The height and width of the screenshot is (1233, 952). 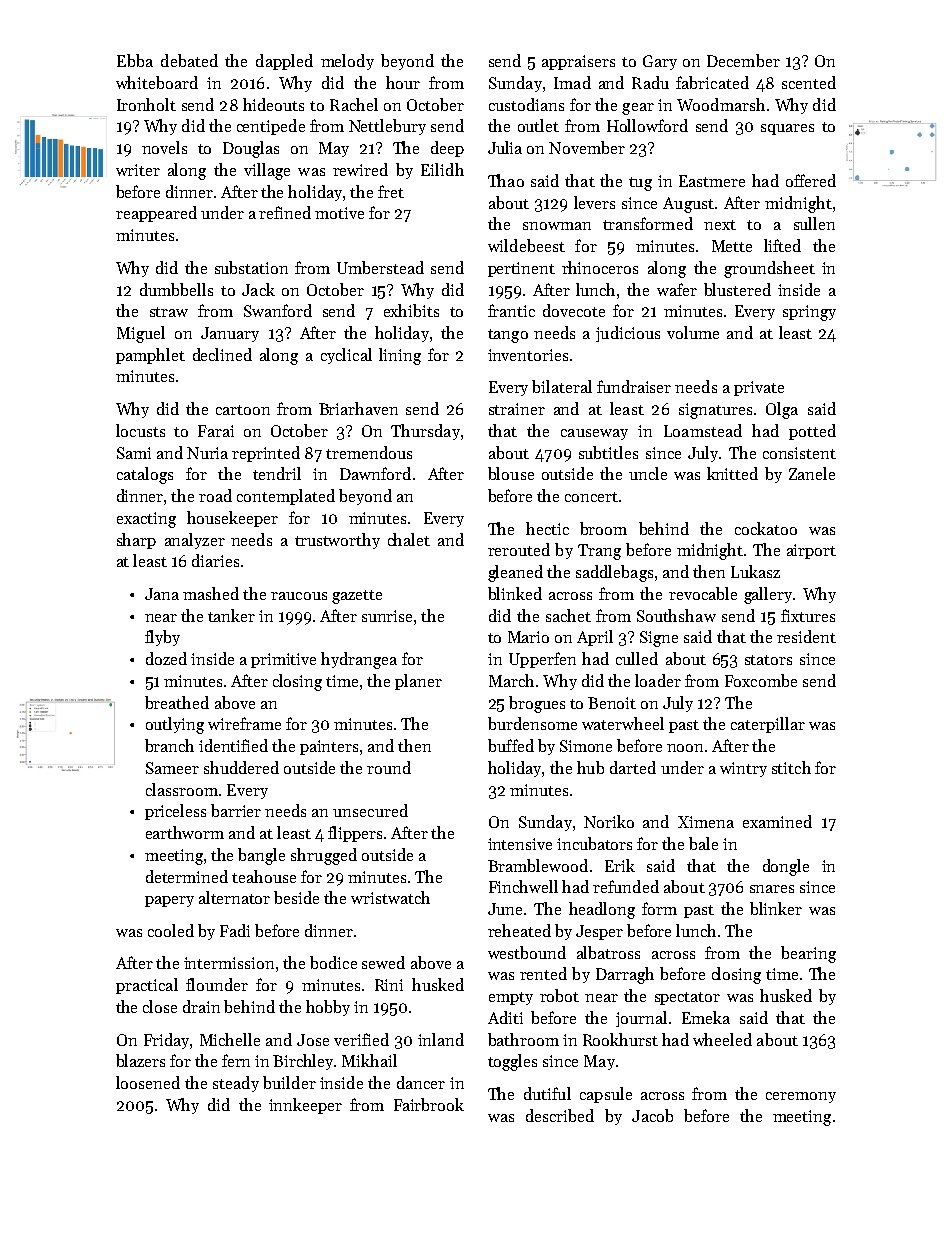 What do you see at coordinates (140, 1060) in the screenshot?
I see `blazers` at bounding box center [140, 1060].
